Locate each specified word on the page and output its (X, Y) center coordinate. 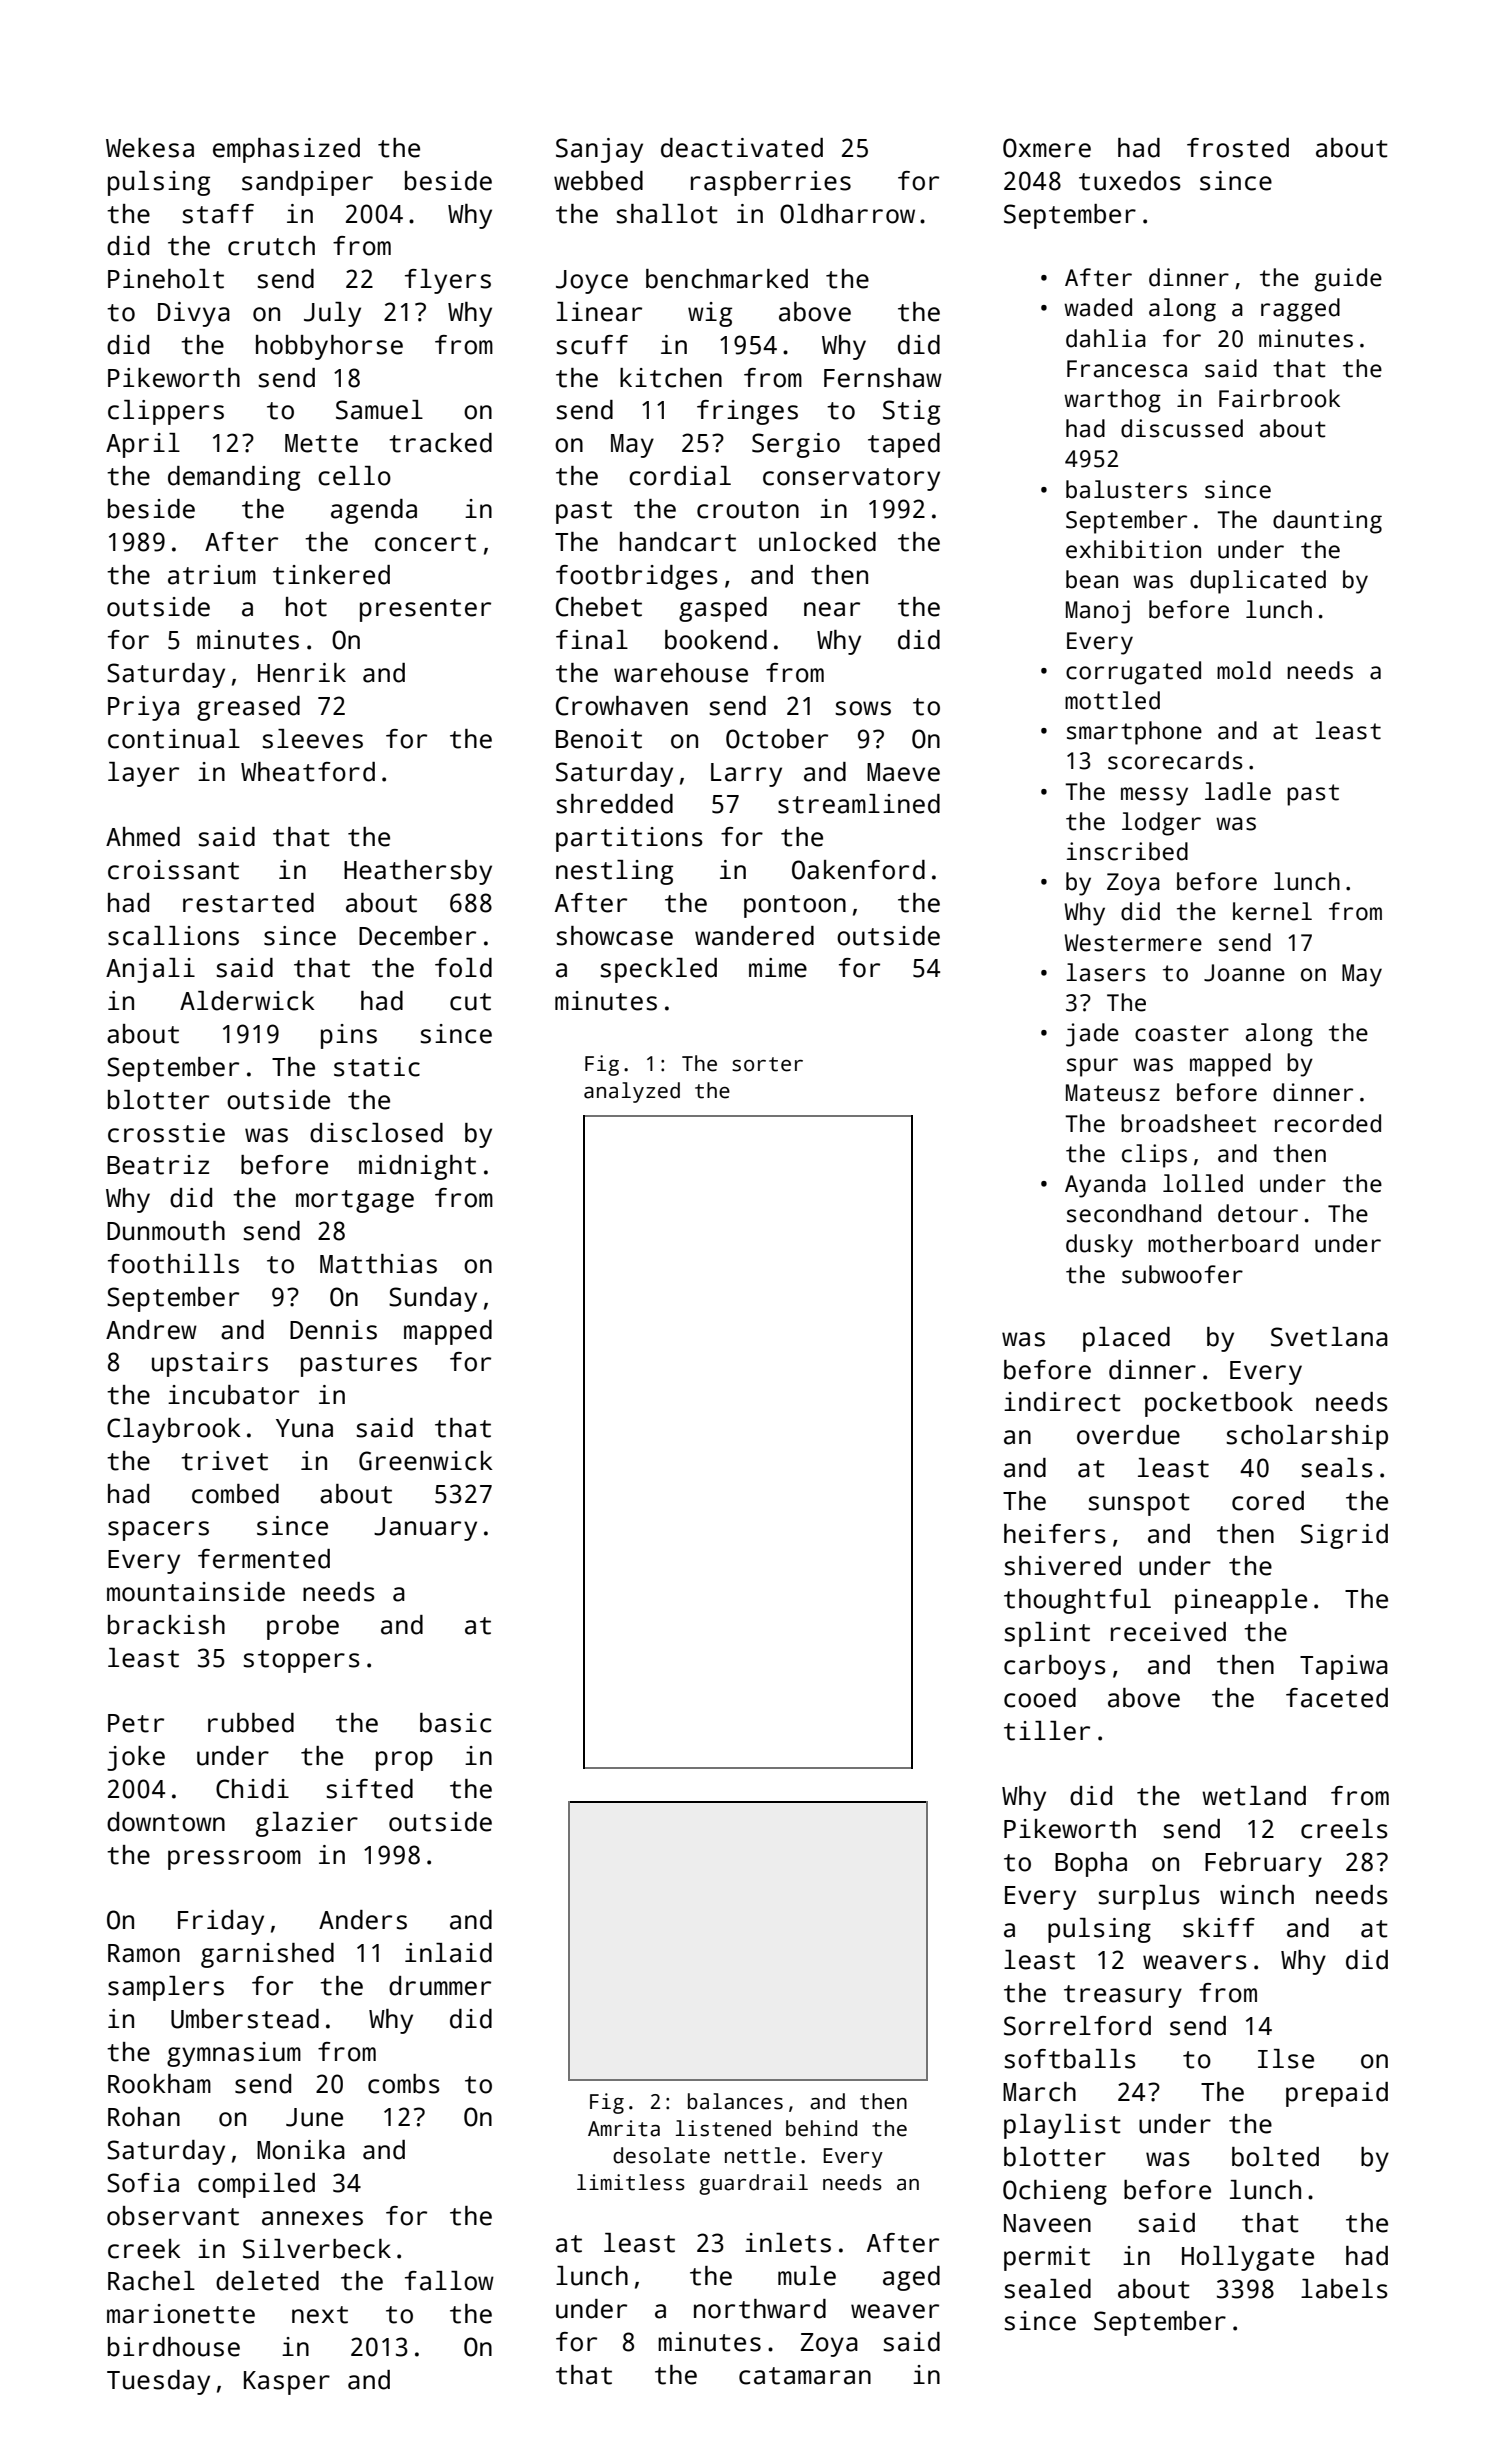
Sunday (433, 1299)
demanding (234, 478)
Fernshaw (883, 378)
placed (1126, 1339)
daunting (1327, 522)
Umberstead (245, 2019)
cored (1268, 1501)
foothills (173, 1264)
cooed (1040, 1698)
